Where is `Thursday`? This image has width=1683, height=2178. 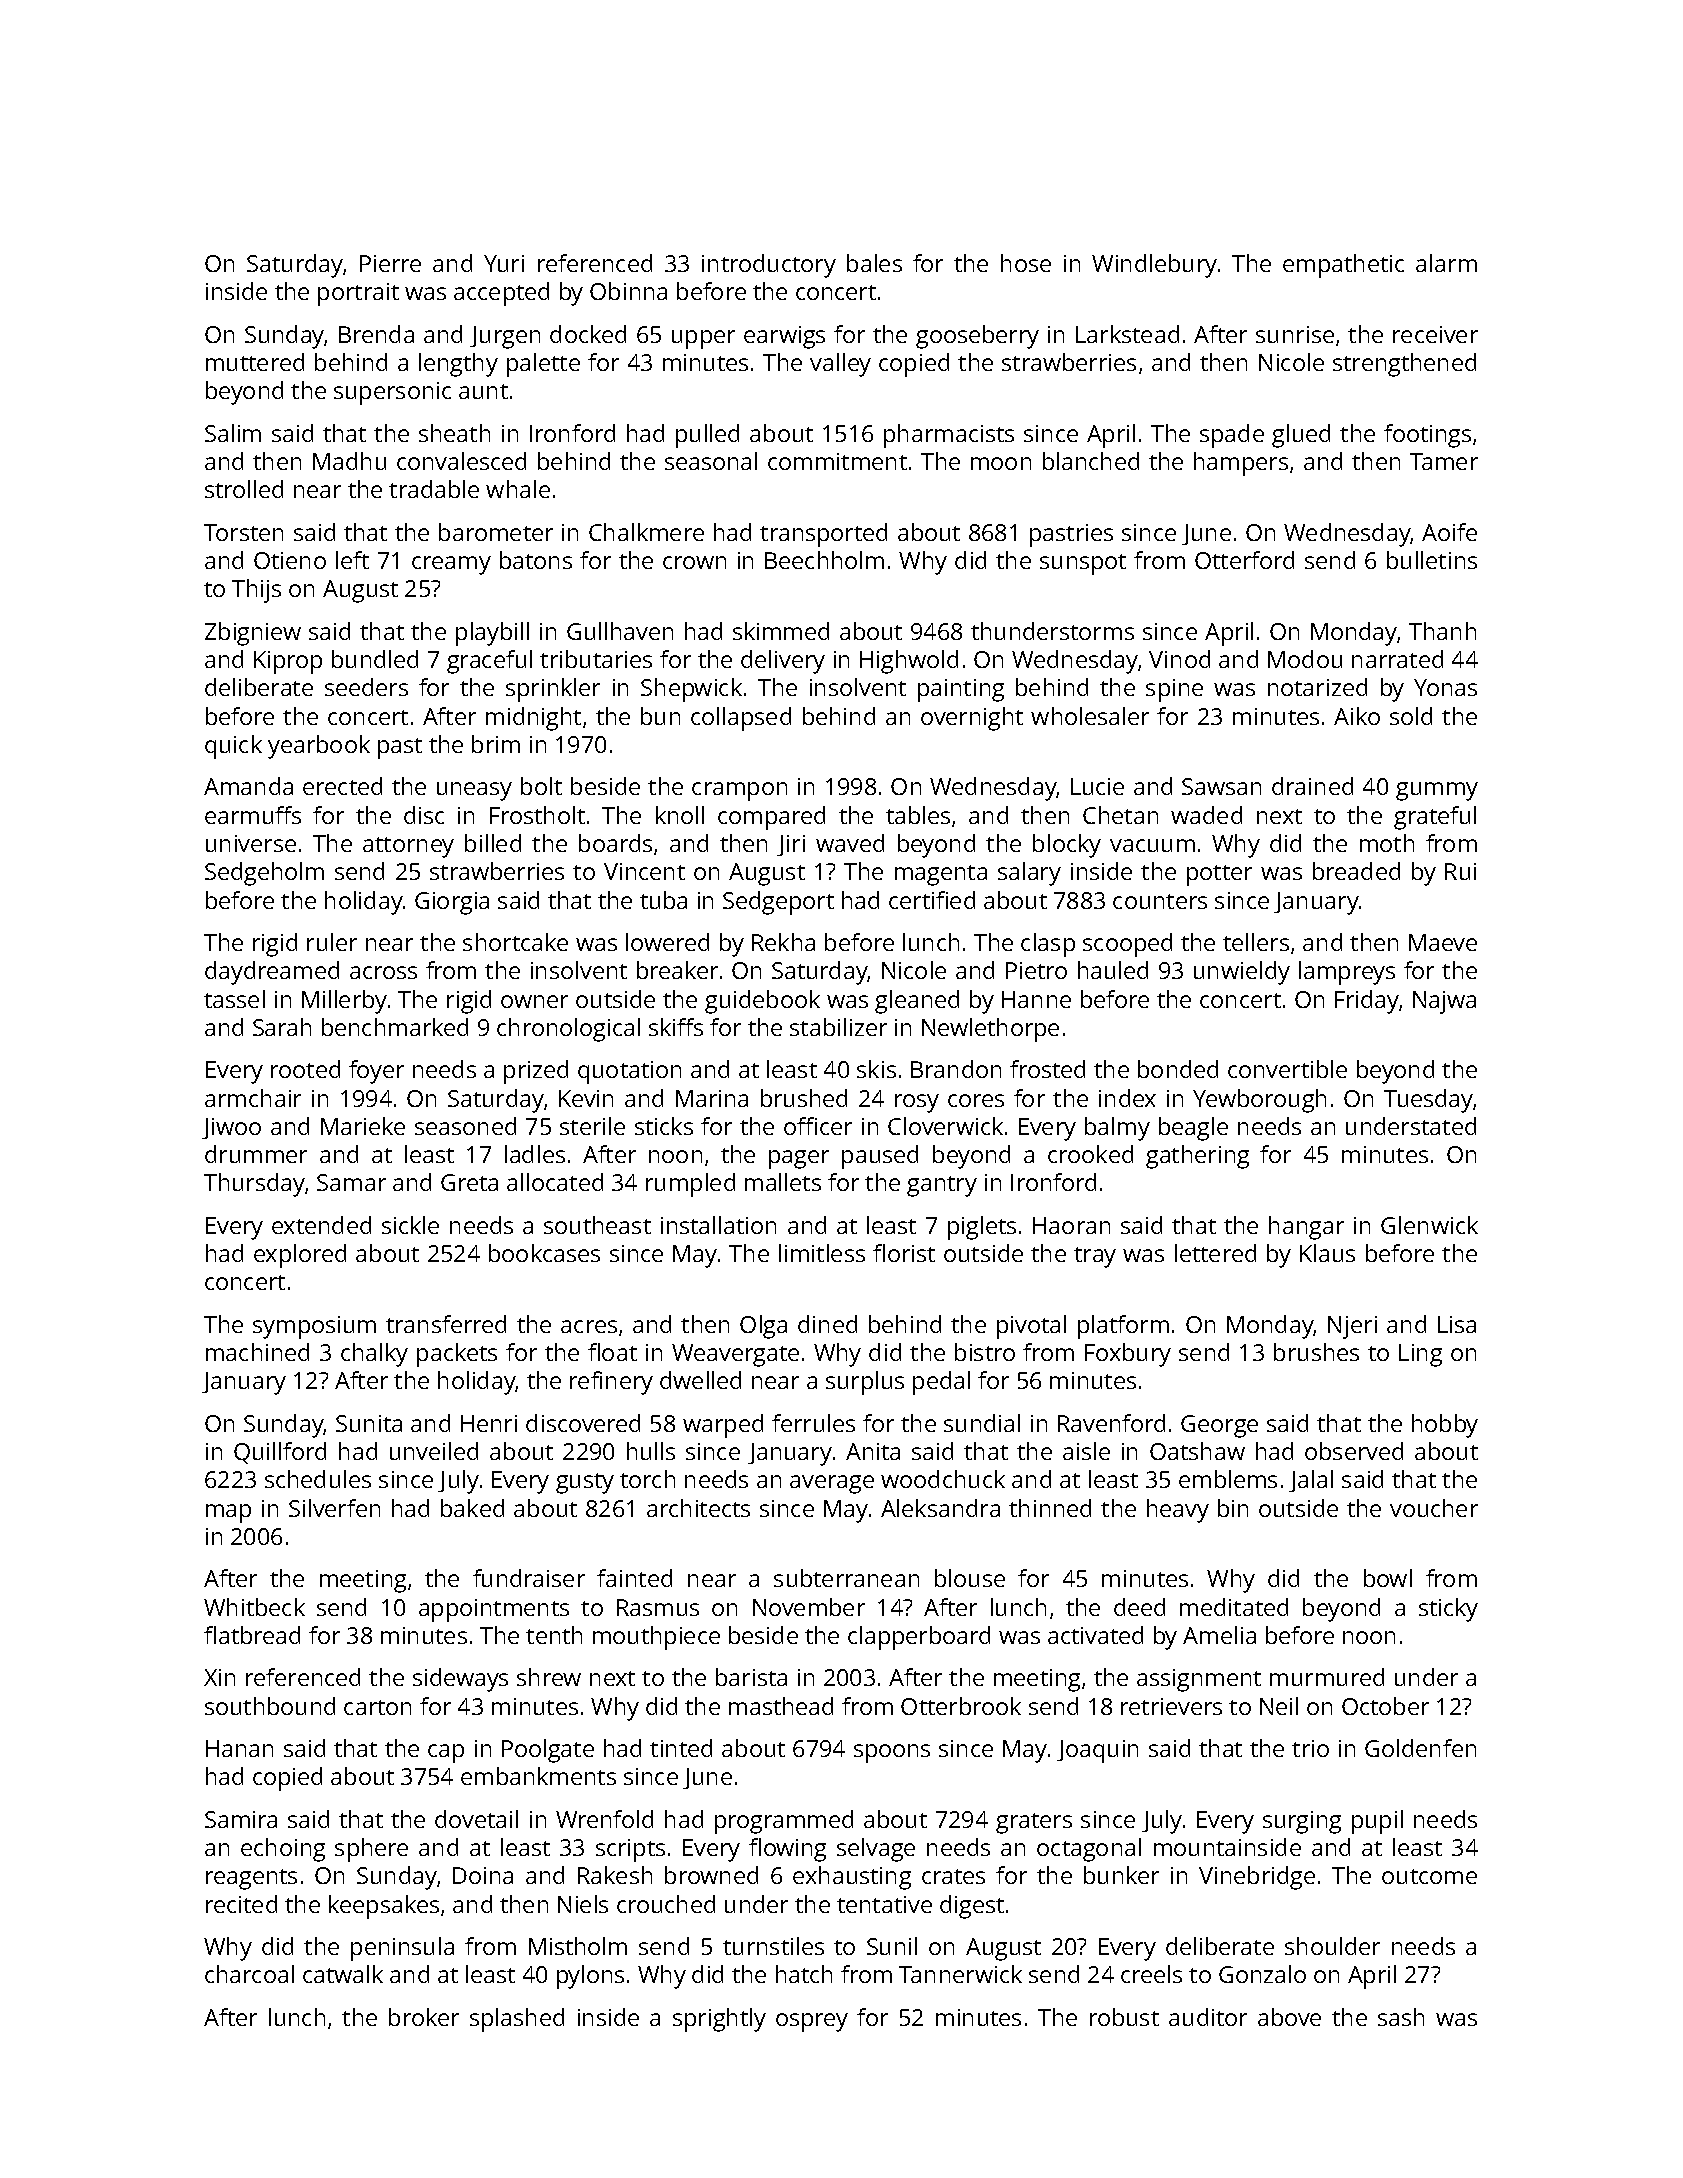 Thursday is located at coordinates (255, 1185).
